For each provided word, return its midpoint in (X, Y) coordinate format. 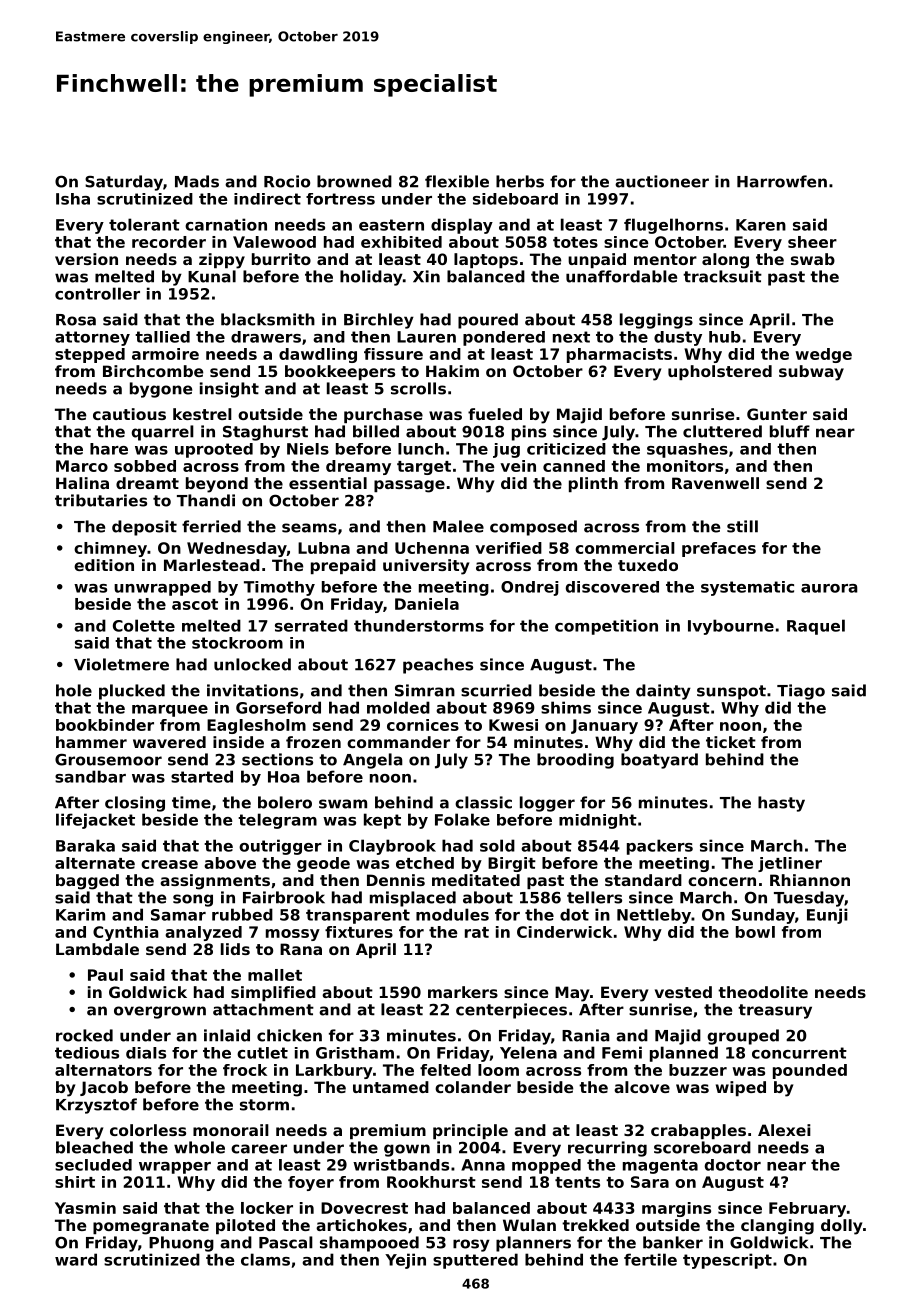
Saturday (124, 183)
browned (354, 181)
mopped (546, 1166)
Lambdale (97, 949)
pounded (810, 1071)
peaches (438, 666)
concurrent (799, 1053)
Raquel (816, 627)
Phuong (181, 1244)
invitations (252, 690)
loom (498, 1070)
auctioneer (662, 181)
